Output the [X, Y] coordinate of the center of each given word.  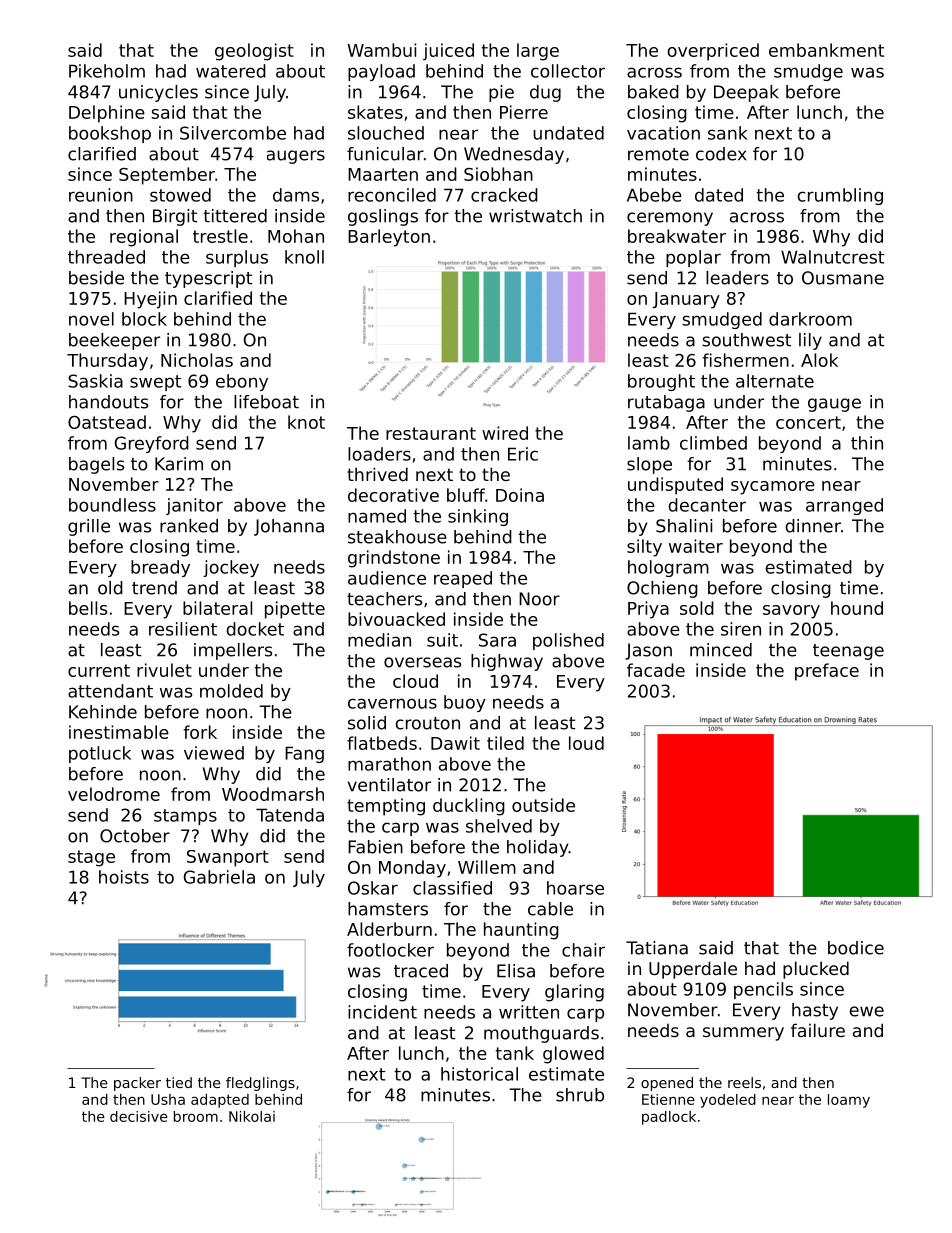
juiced [448, 52]
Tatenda [290, 815]
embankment [826, 50]
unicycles [158, 93]
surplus [237, 258]
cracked [504, 195]
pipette [295, 610]
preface [827, 672]
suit [442, 640]
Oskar [373, 888]
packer [137, 1084]
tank [515, 1053]
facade [656, 670]
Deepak [746, 93]
